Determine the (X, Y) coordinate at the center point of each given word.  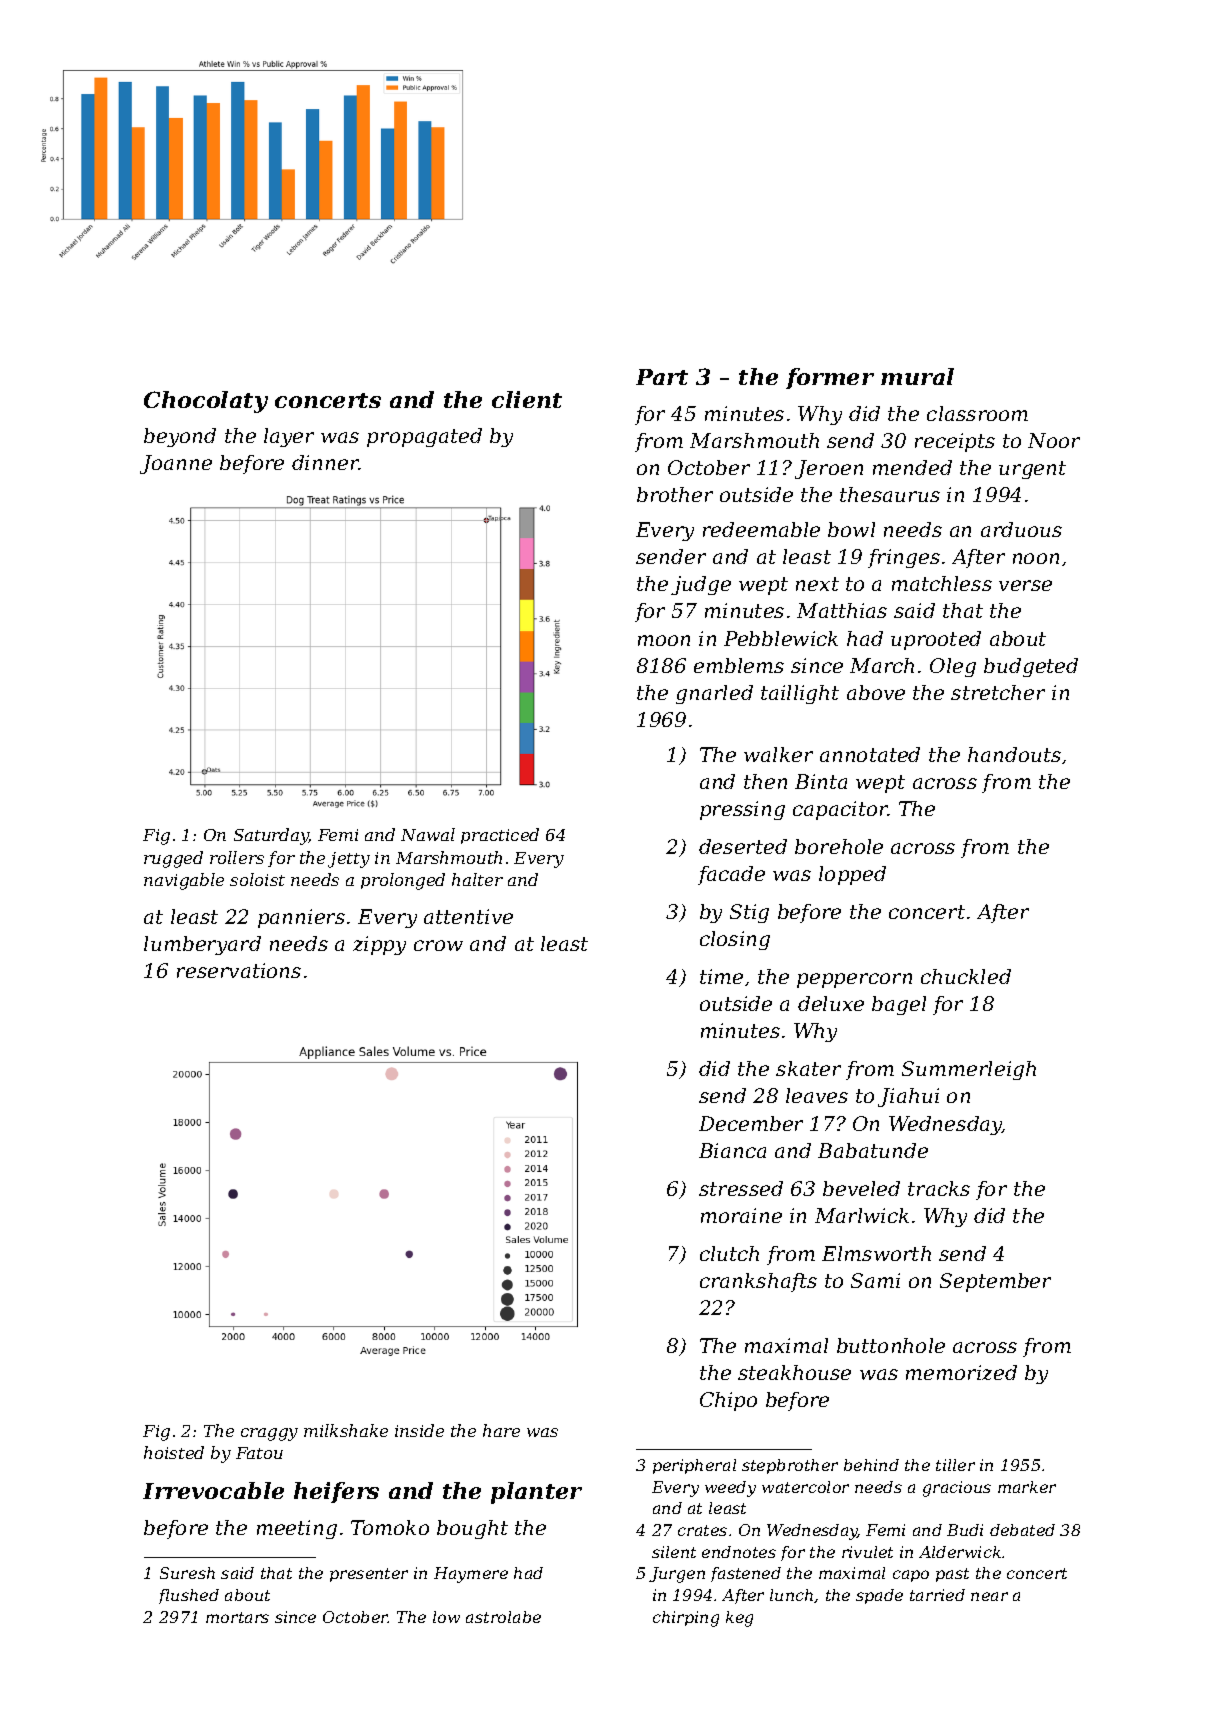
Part (662, 377)
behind (871, 1465)
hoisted (174, 1452)
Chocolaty (206, 402)
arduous (1021, 529)
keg (739, 1619)
